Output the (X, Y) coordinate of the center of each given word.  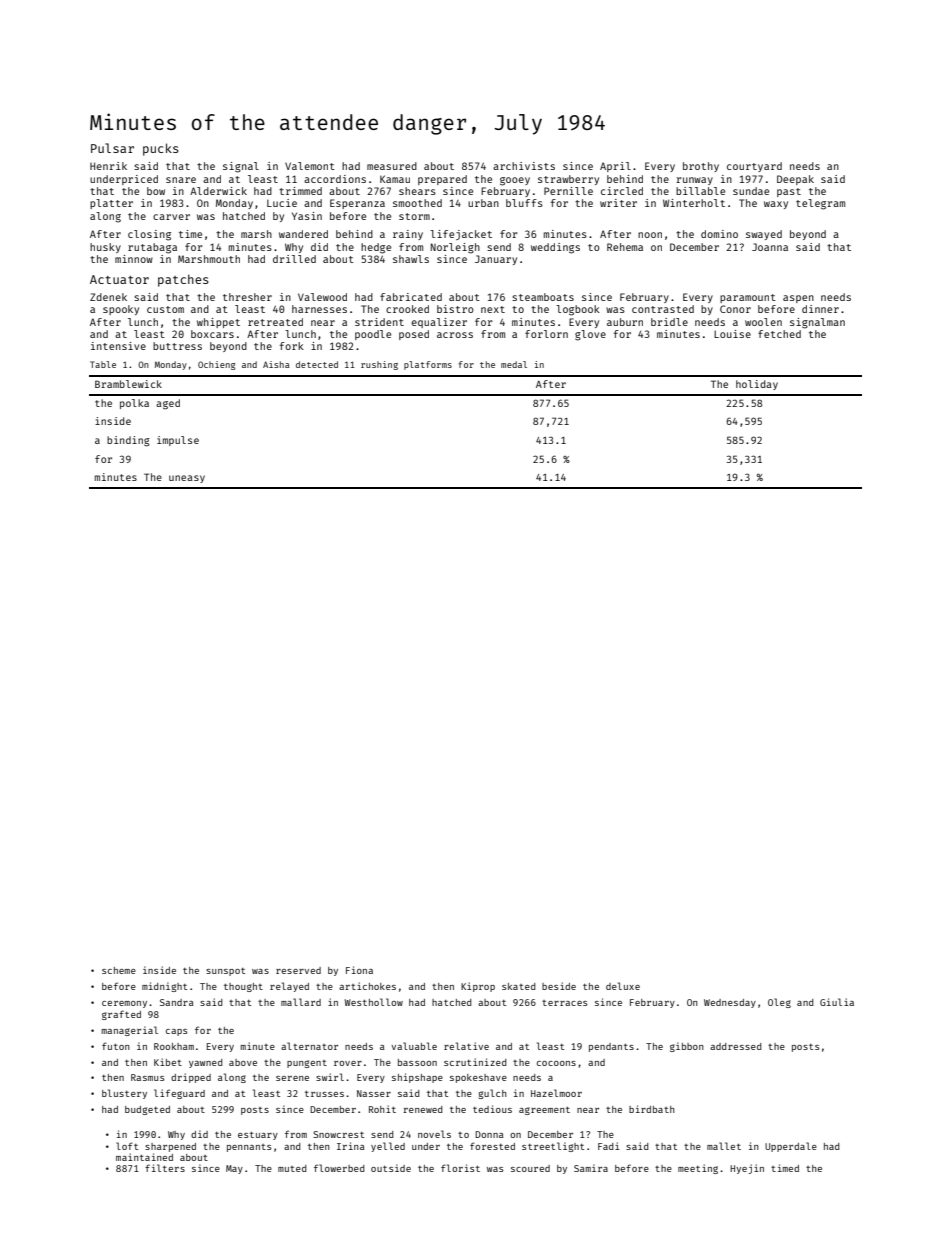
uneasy (187, 479)
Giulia (837, 1002)
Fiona (359, 970)
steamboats (543, 297)
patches (183, 280)
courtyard (754, 167)
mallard (301, 1002)
